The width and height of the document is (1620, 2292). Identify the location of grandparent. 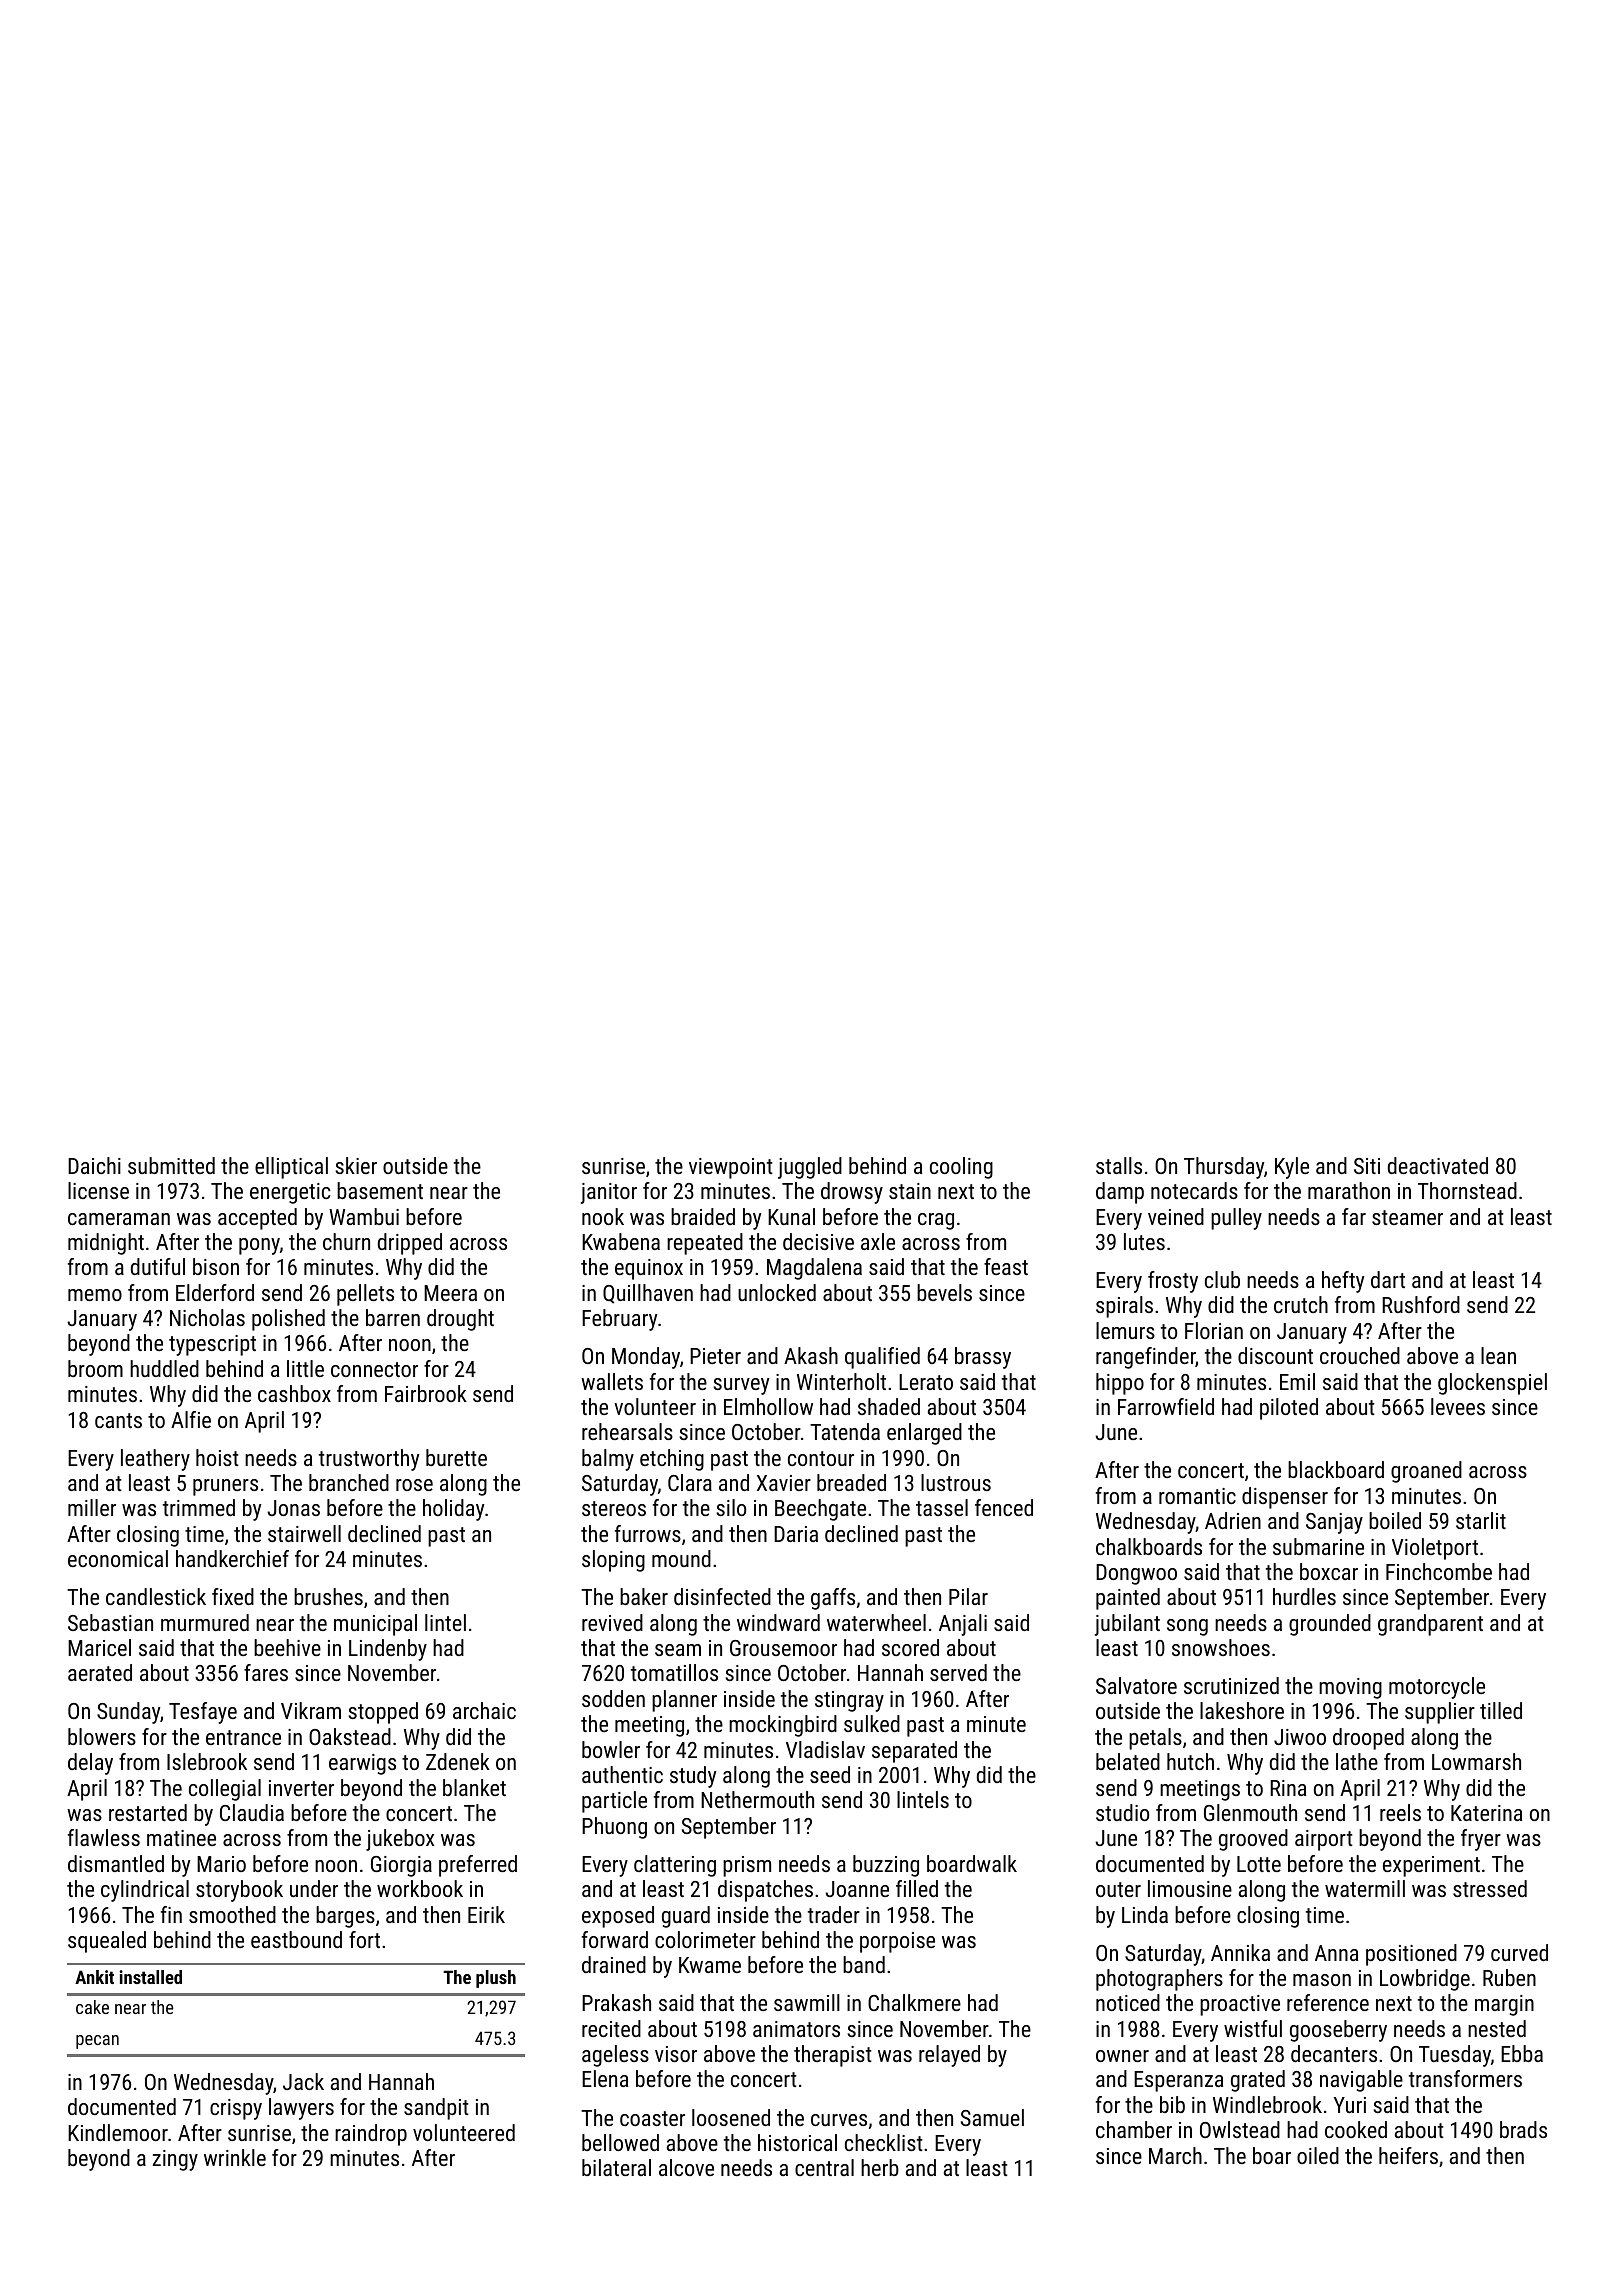
(1430, 1625).
